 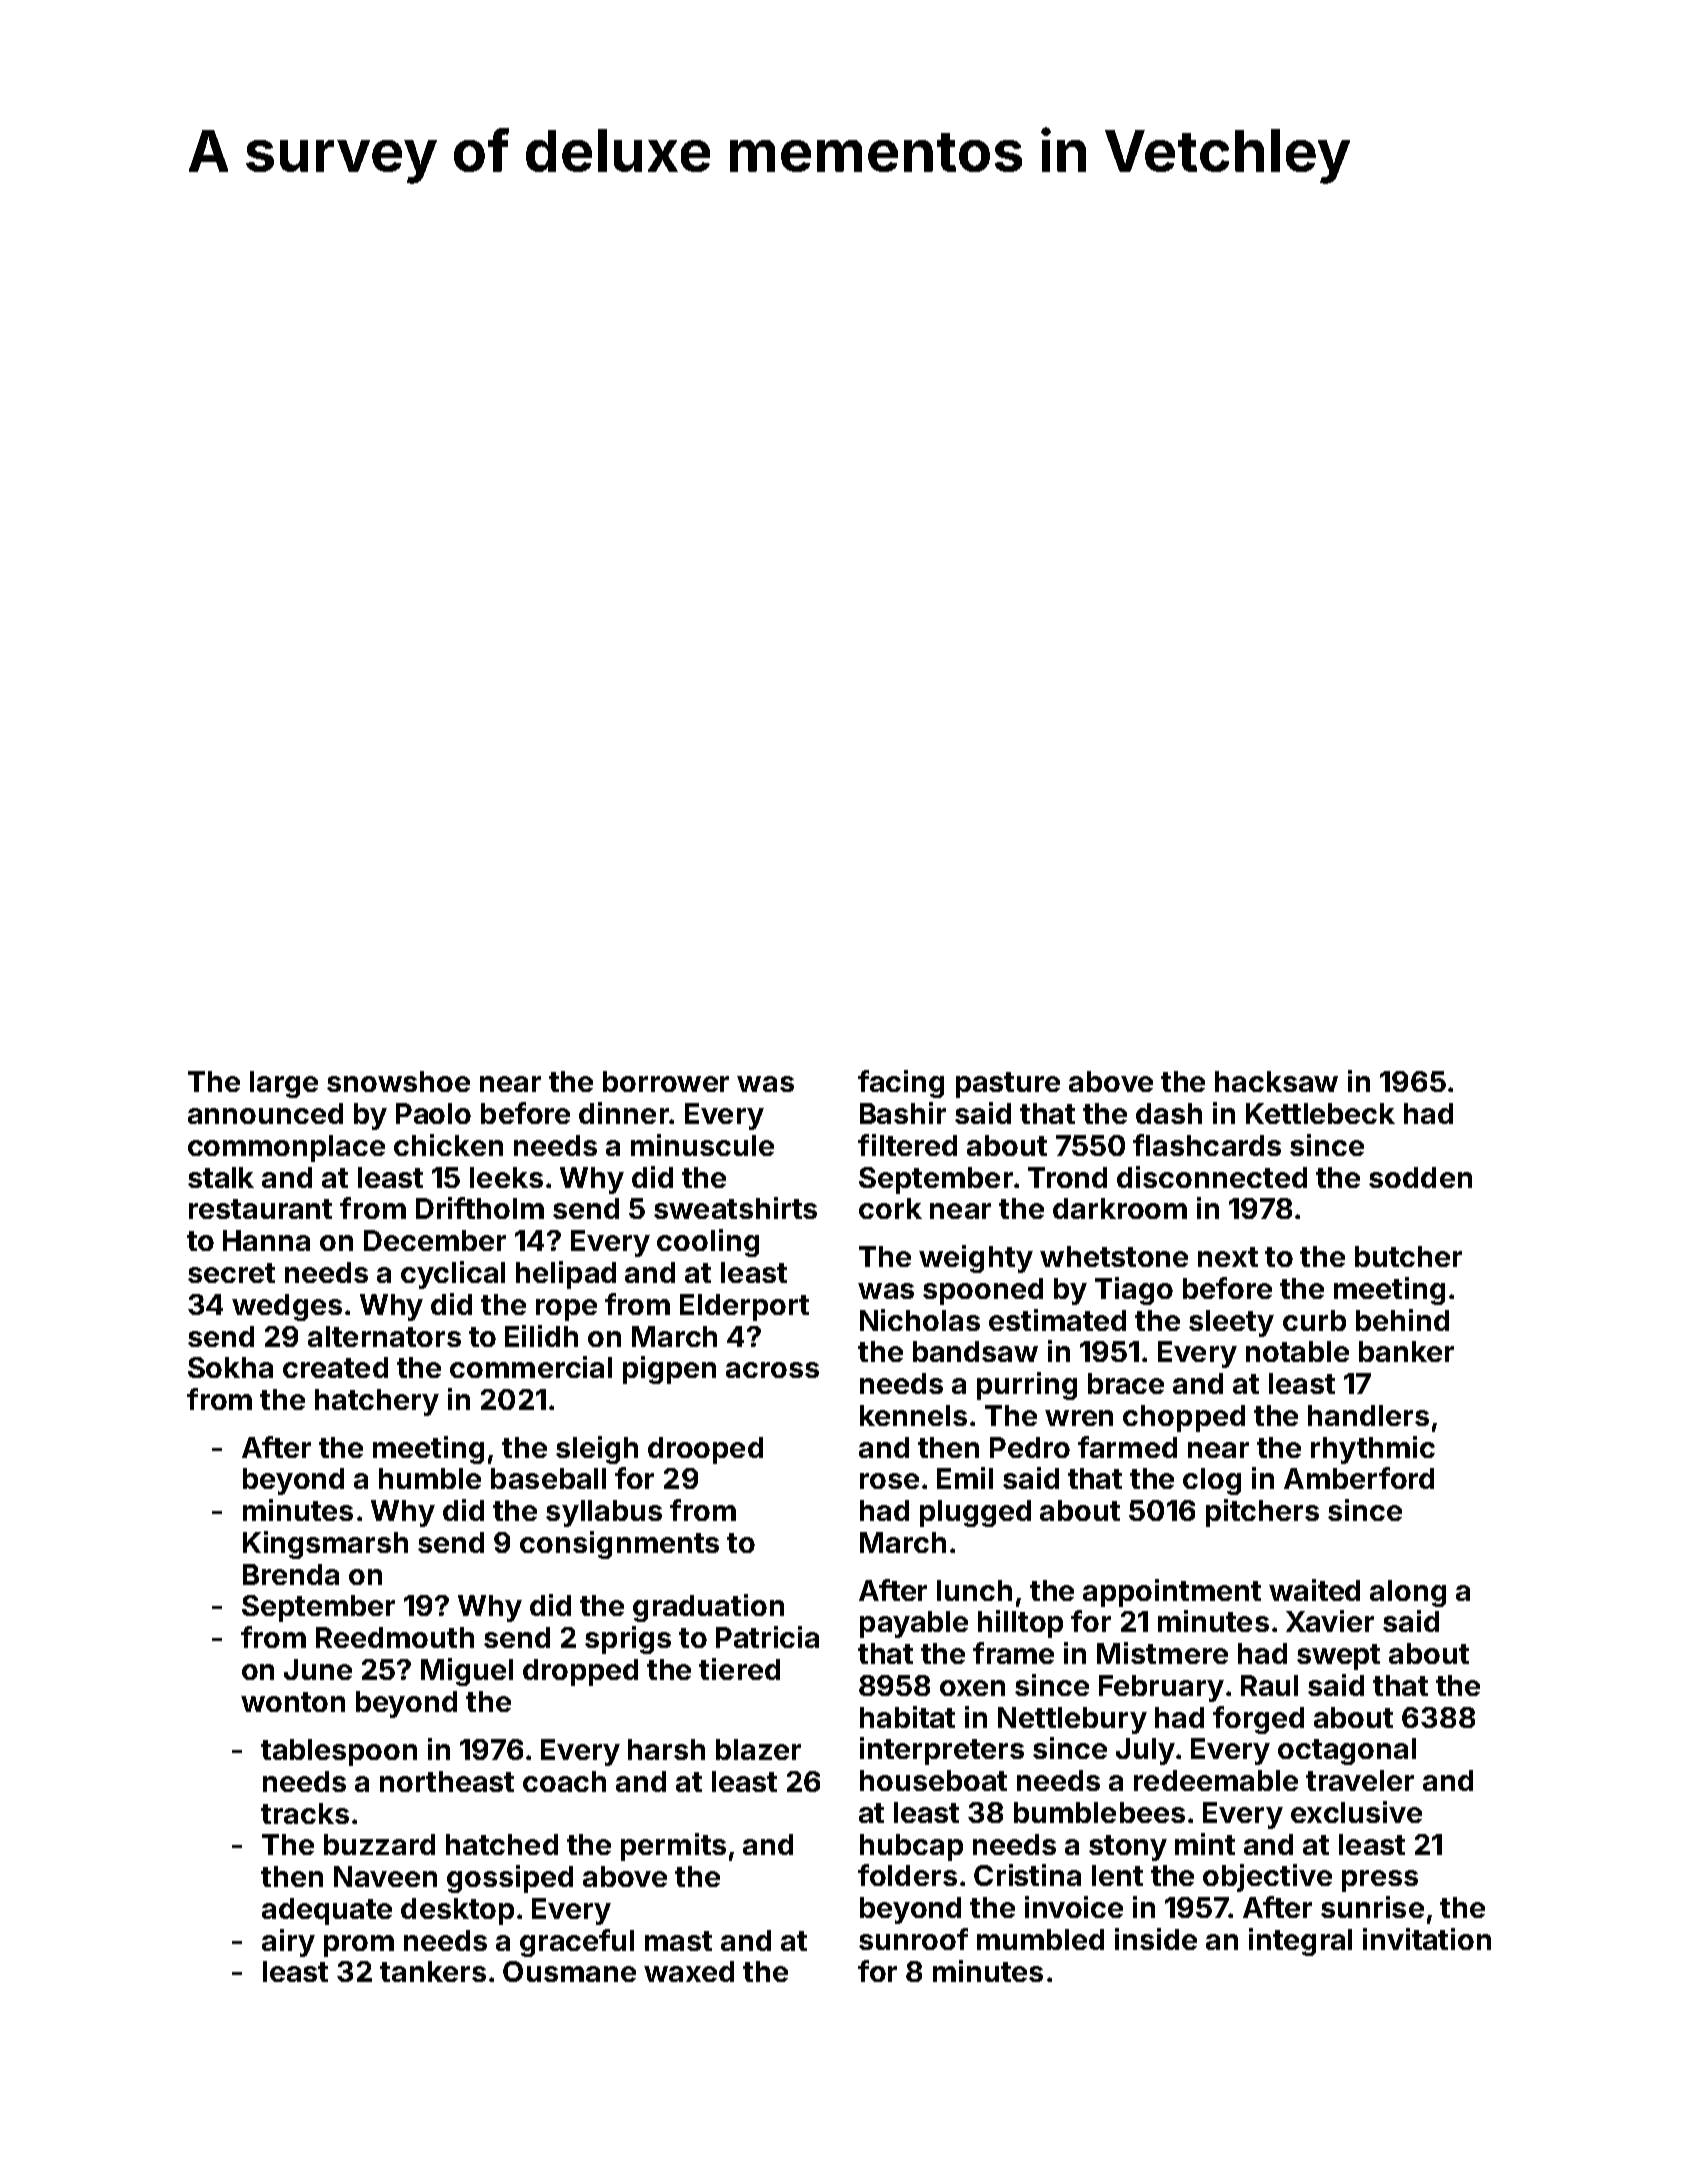 What do you see at coordinates (1276, 1081) in the document?
I see `hacksaw` at bounding box center [1276, 1081].
